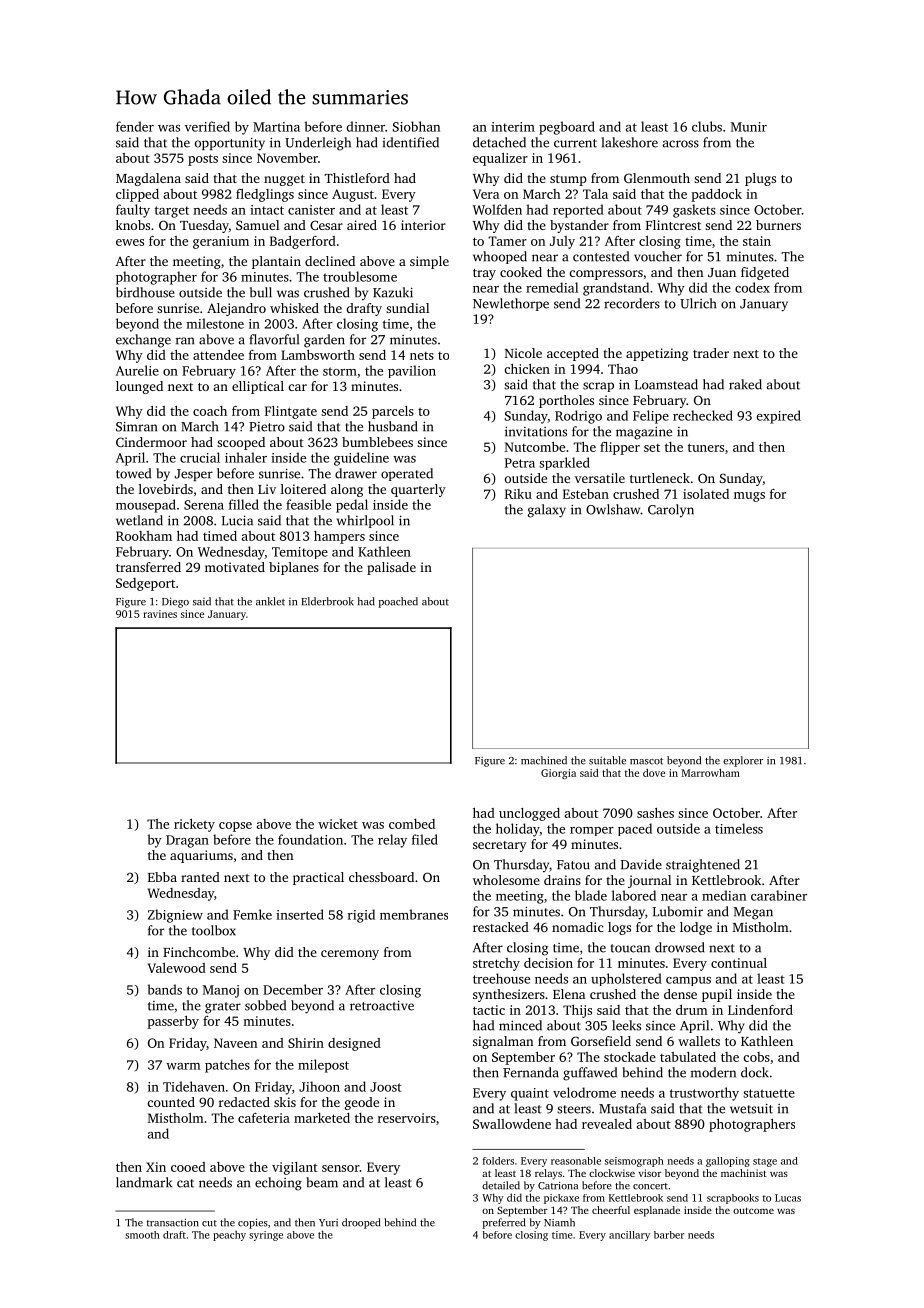 This screenshot has width=924, height=1308. Describe the element at coordinates (513, 127) in the screenshot. I see `interim` at that location.
